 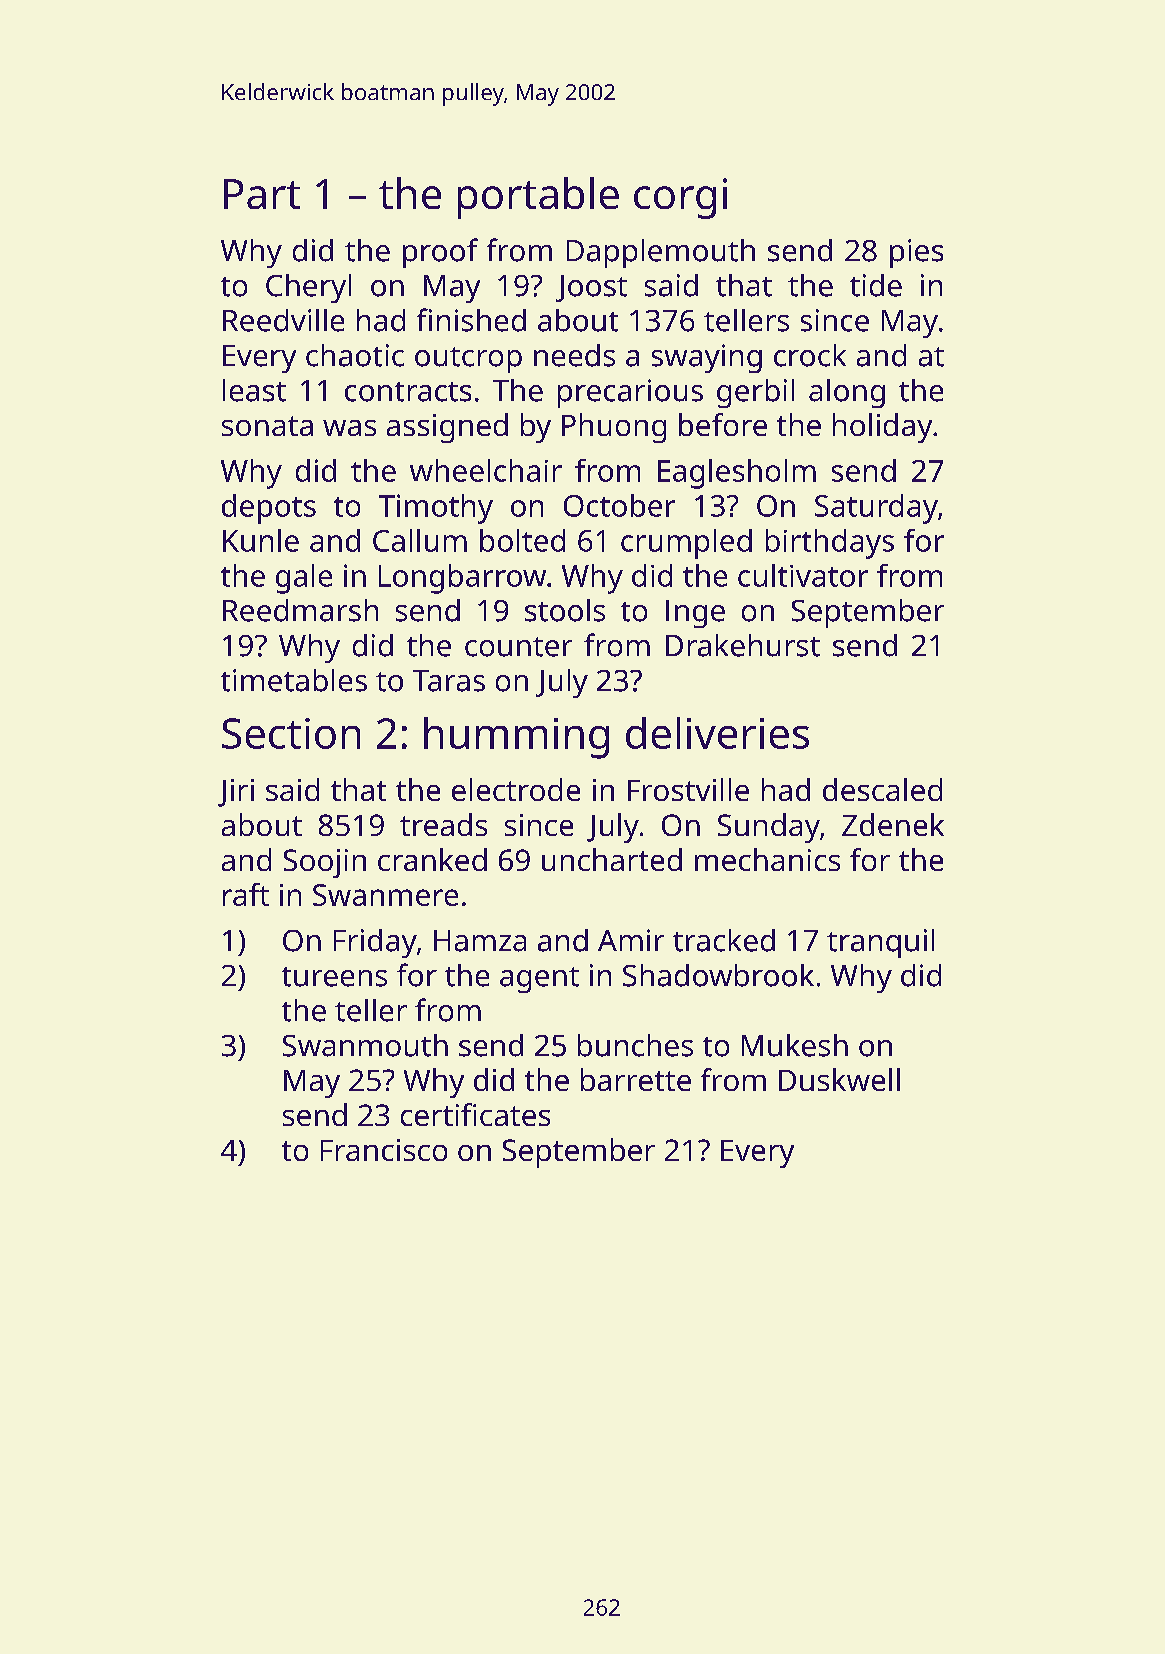 What do you see at coordinates (471, 320) in the image?
I see `finished` at bounding box center [471, 320].
